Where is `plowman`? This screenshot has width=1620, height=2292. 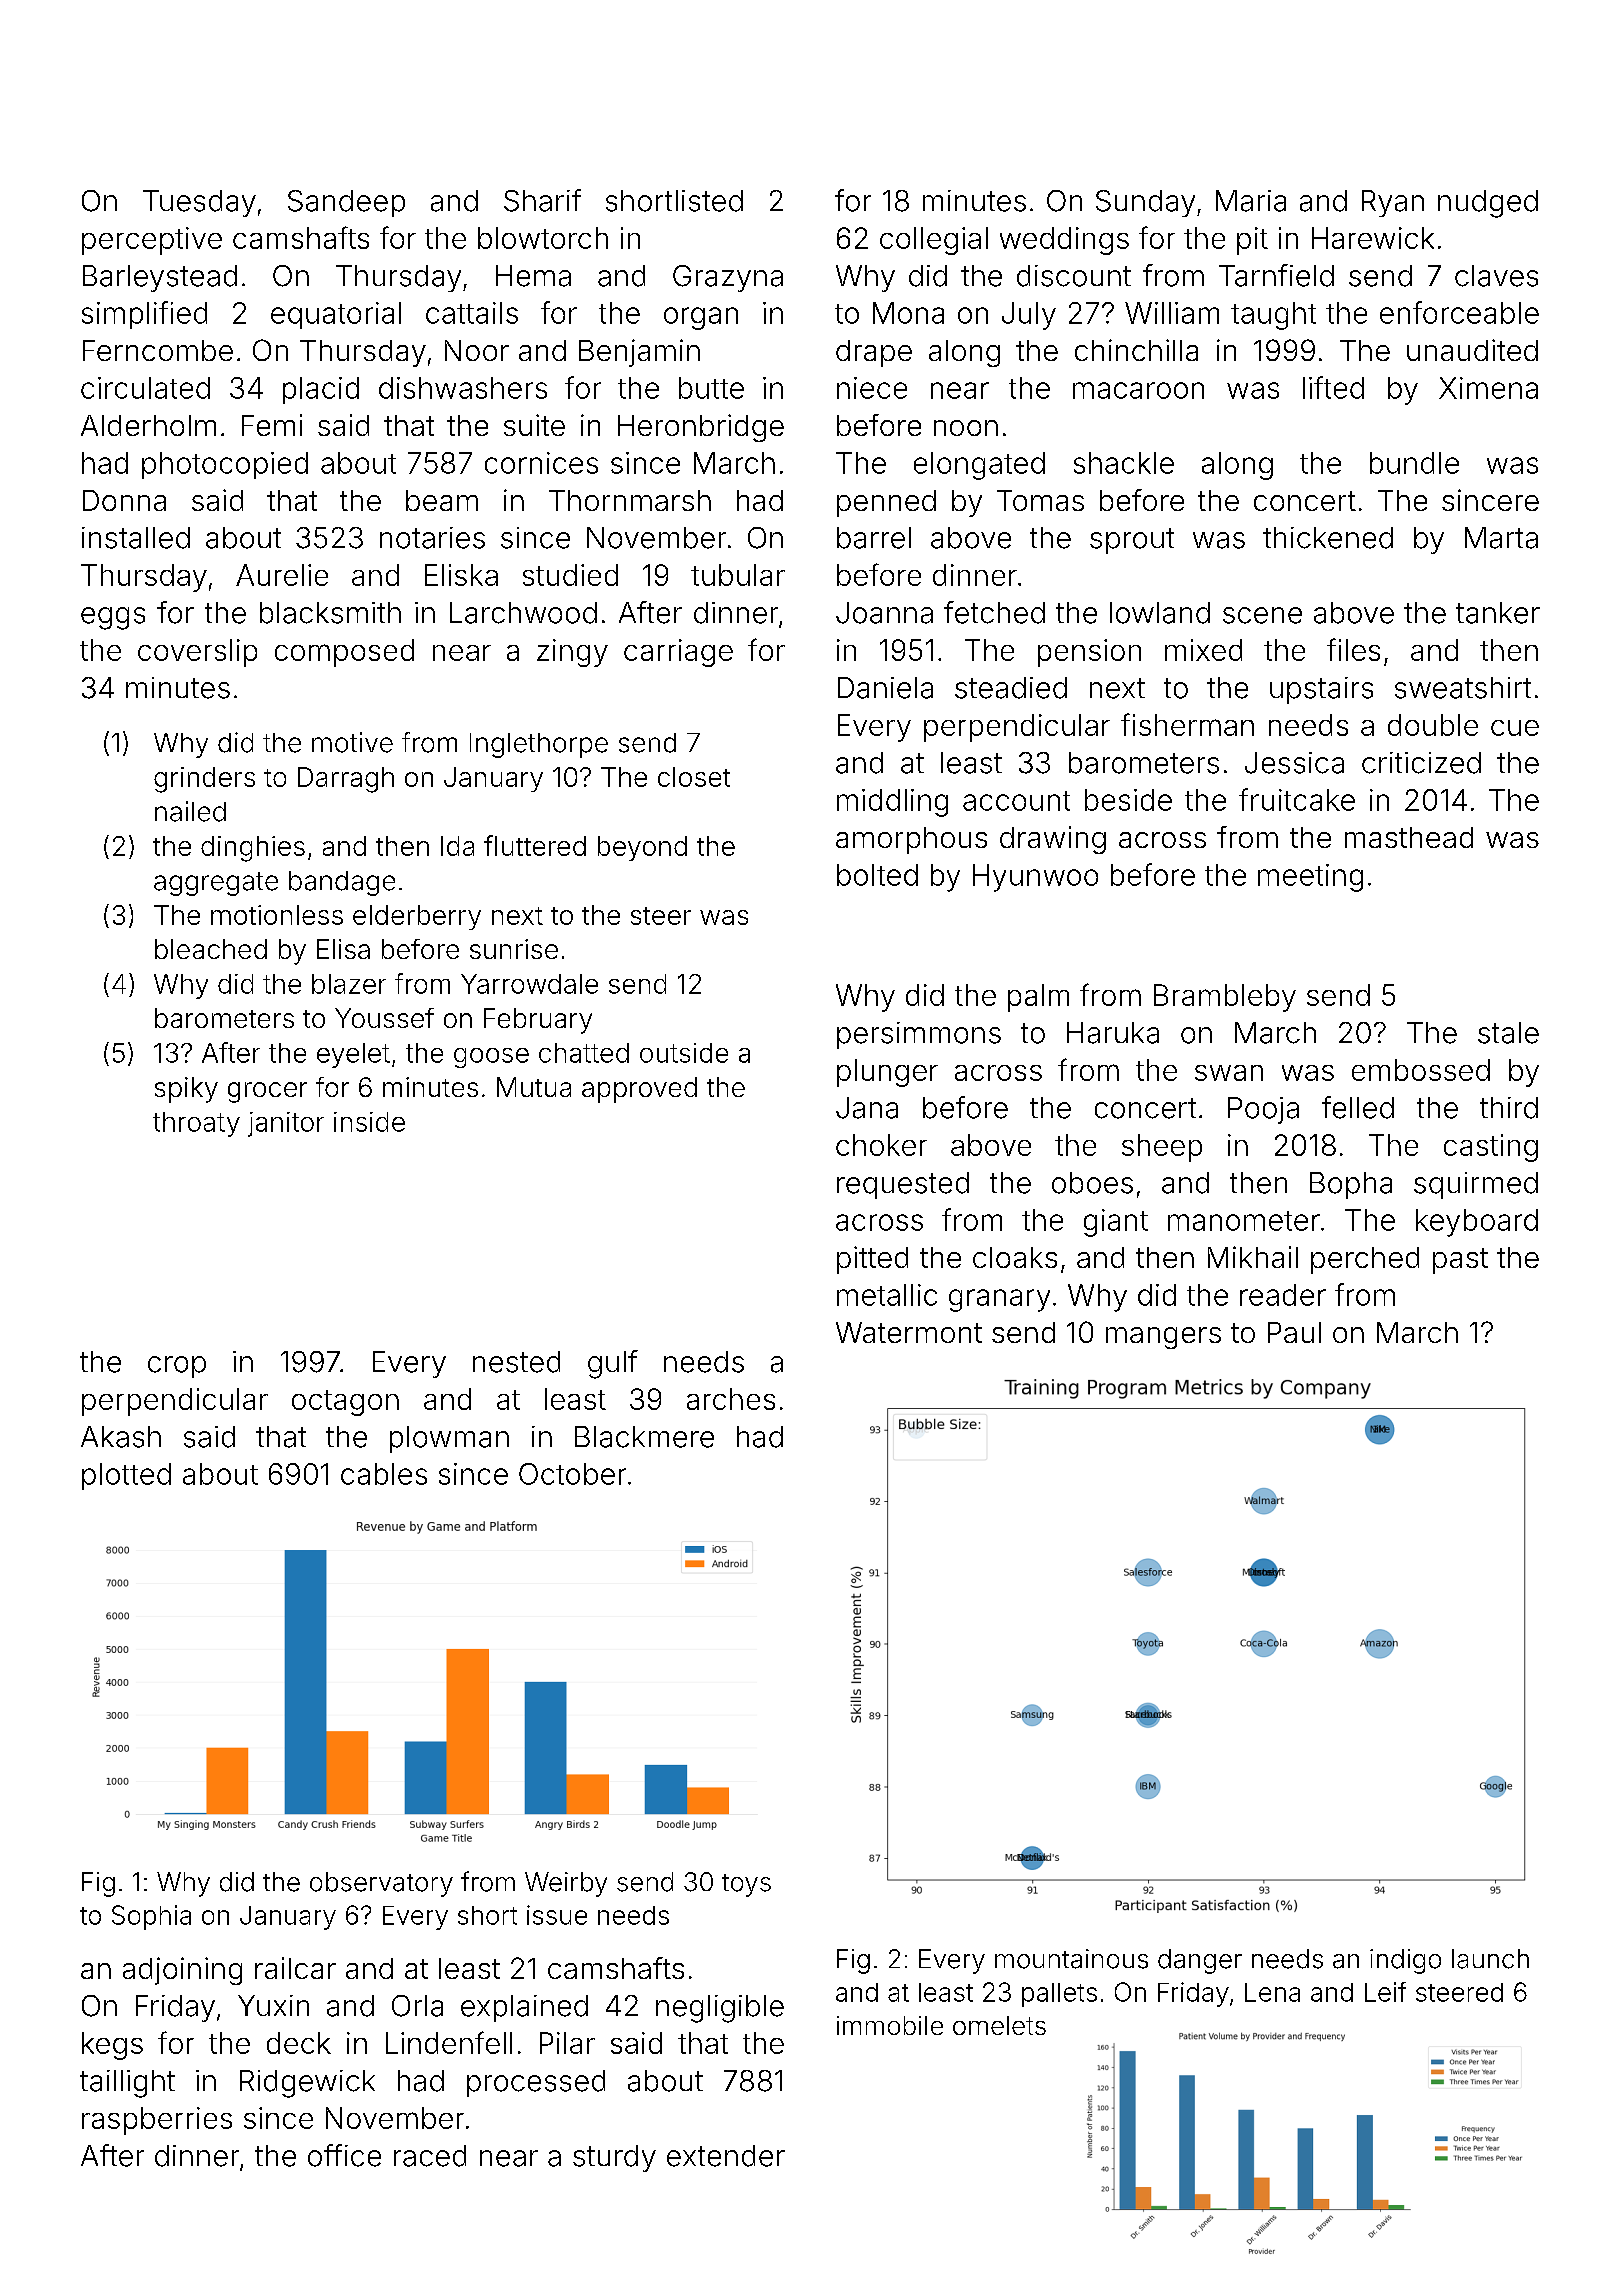
plowman is located at coordinates (449, 1439).
